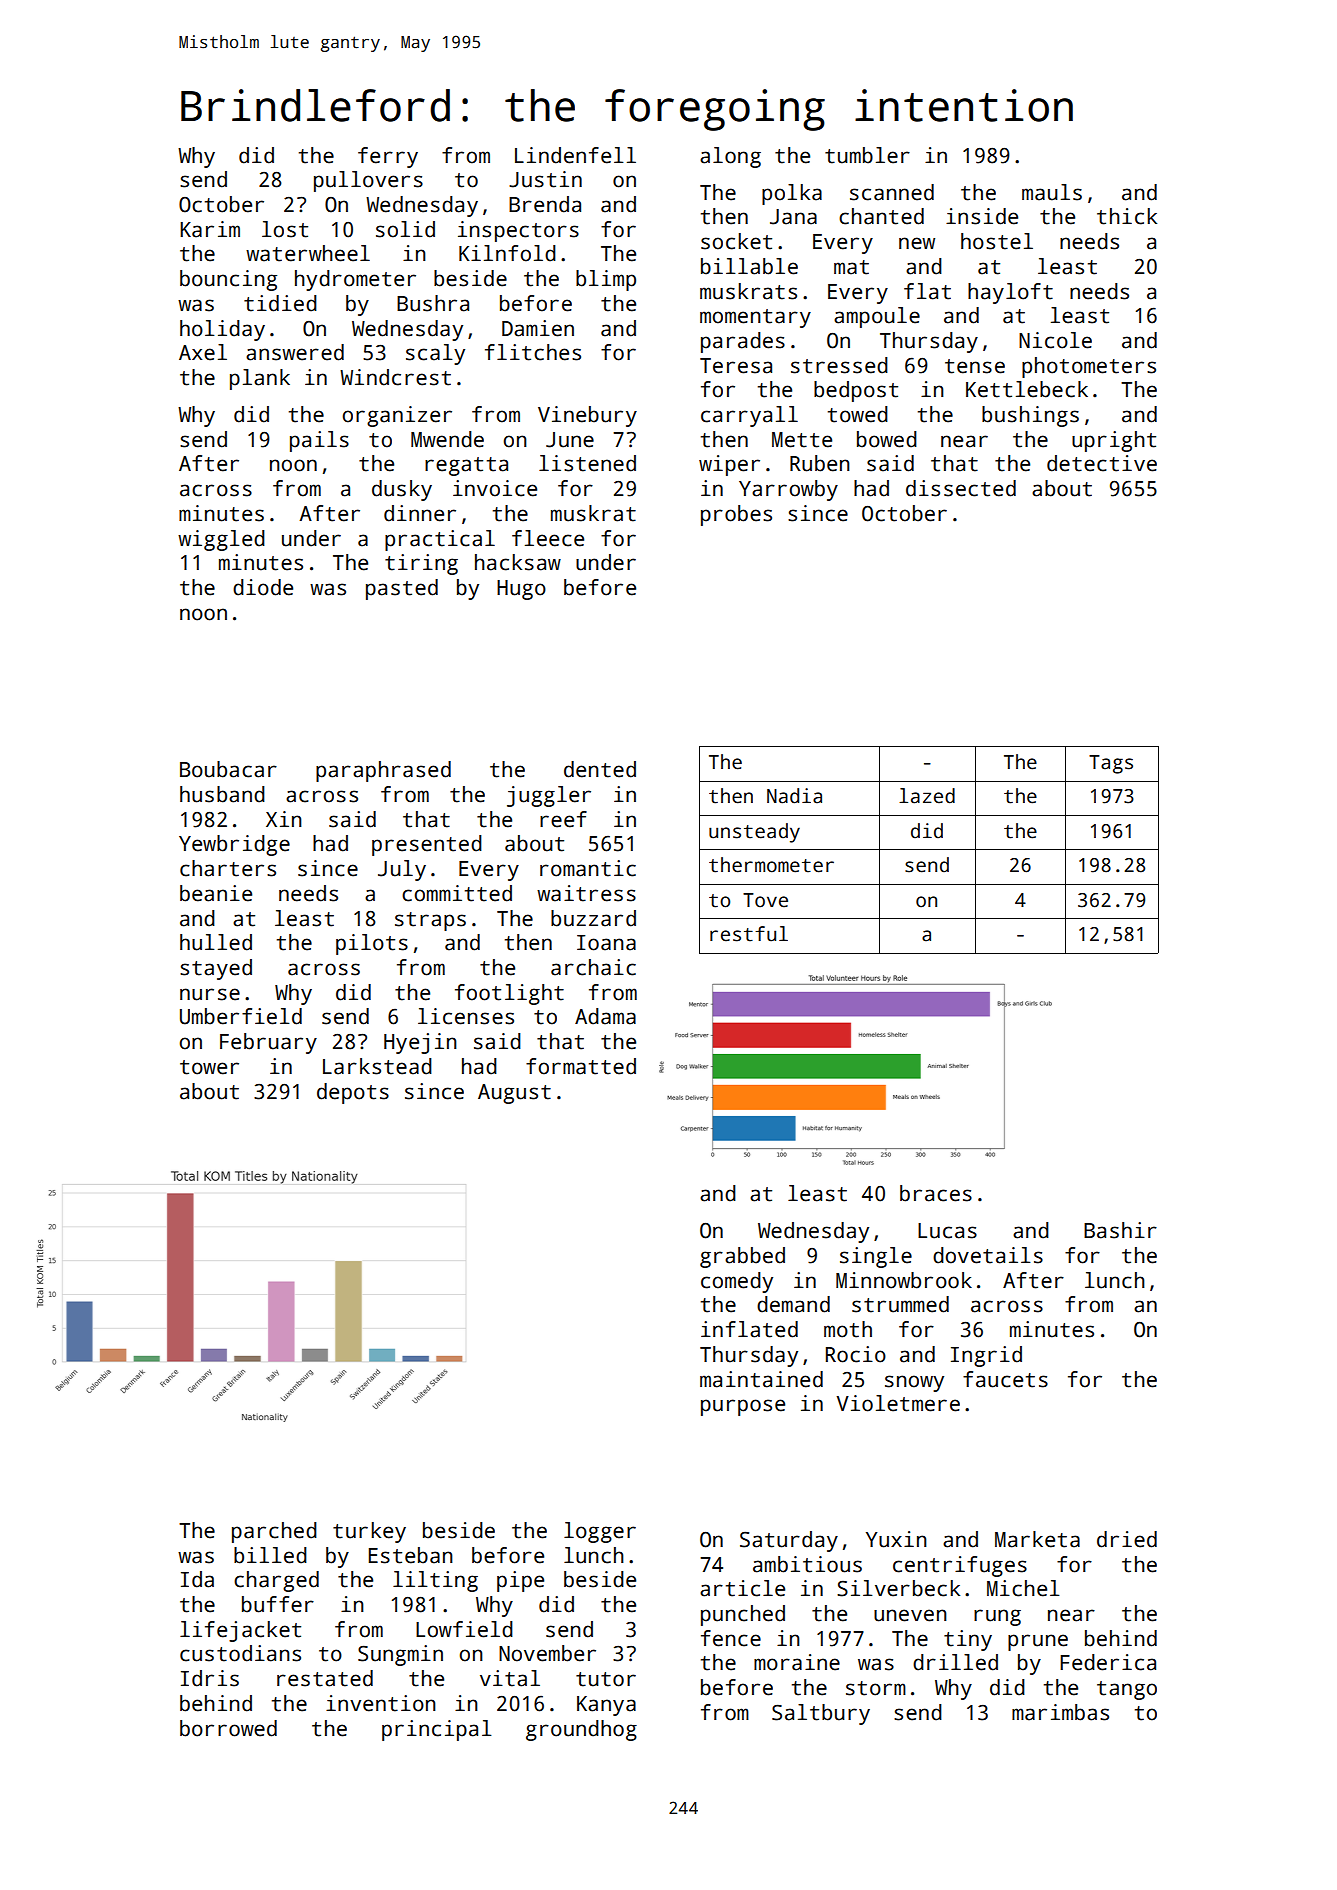  I want to click on listened, so click(587, 463).
